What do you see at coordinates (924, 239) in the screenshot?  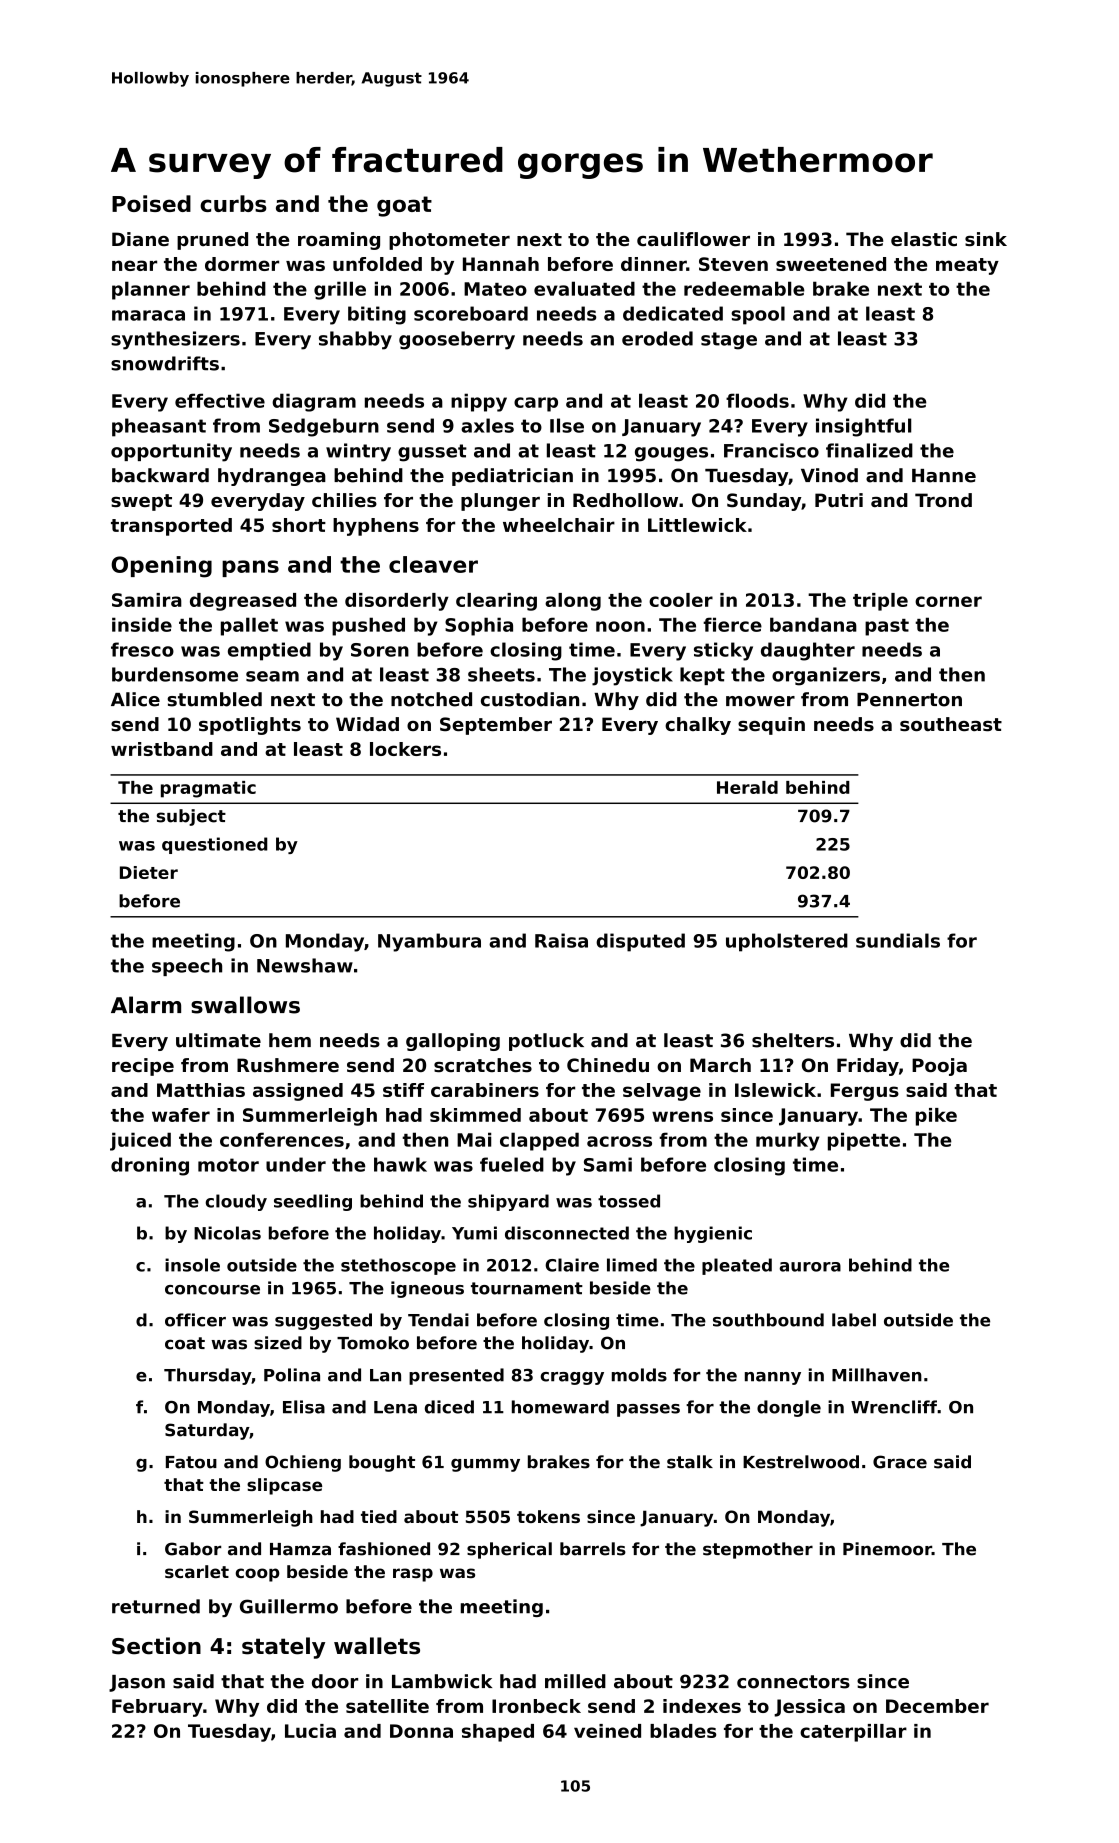 I see `elastic` at bounding box center [924, 239].
